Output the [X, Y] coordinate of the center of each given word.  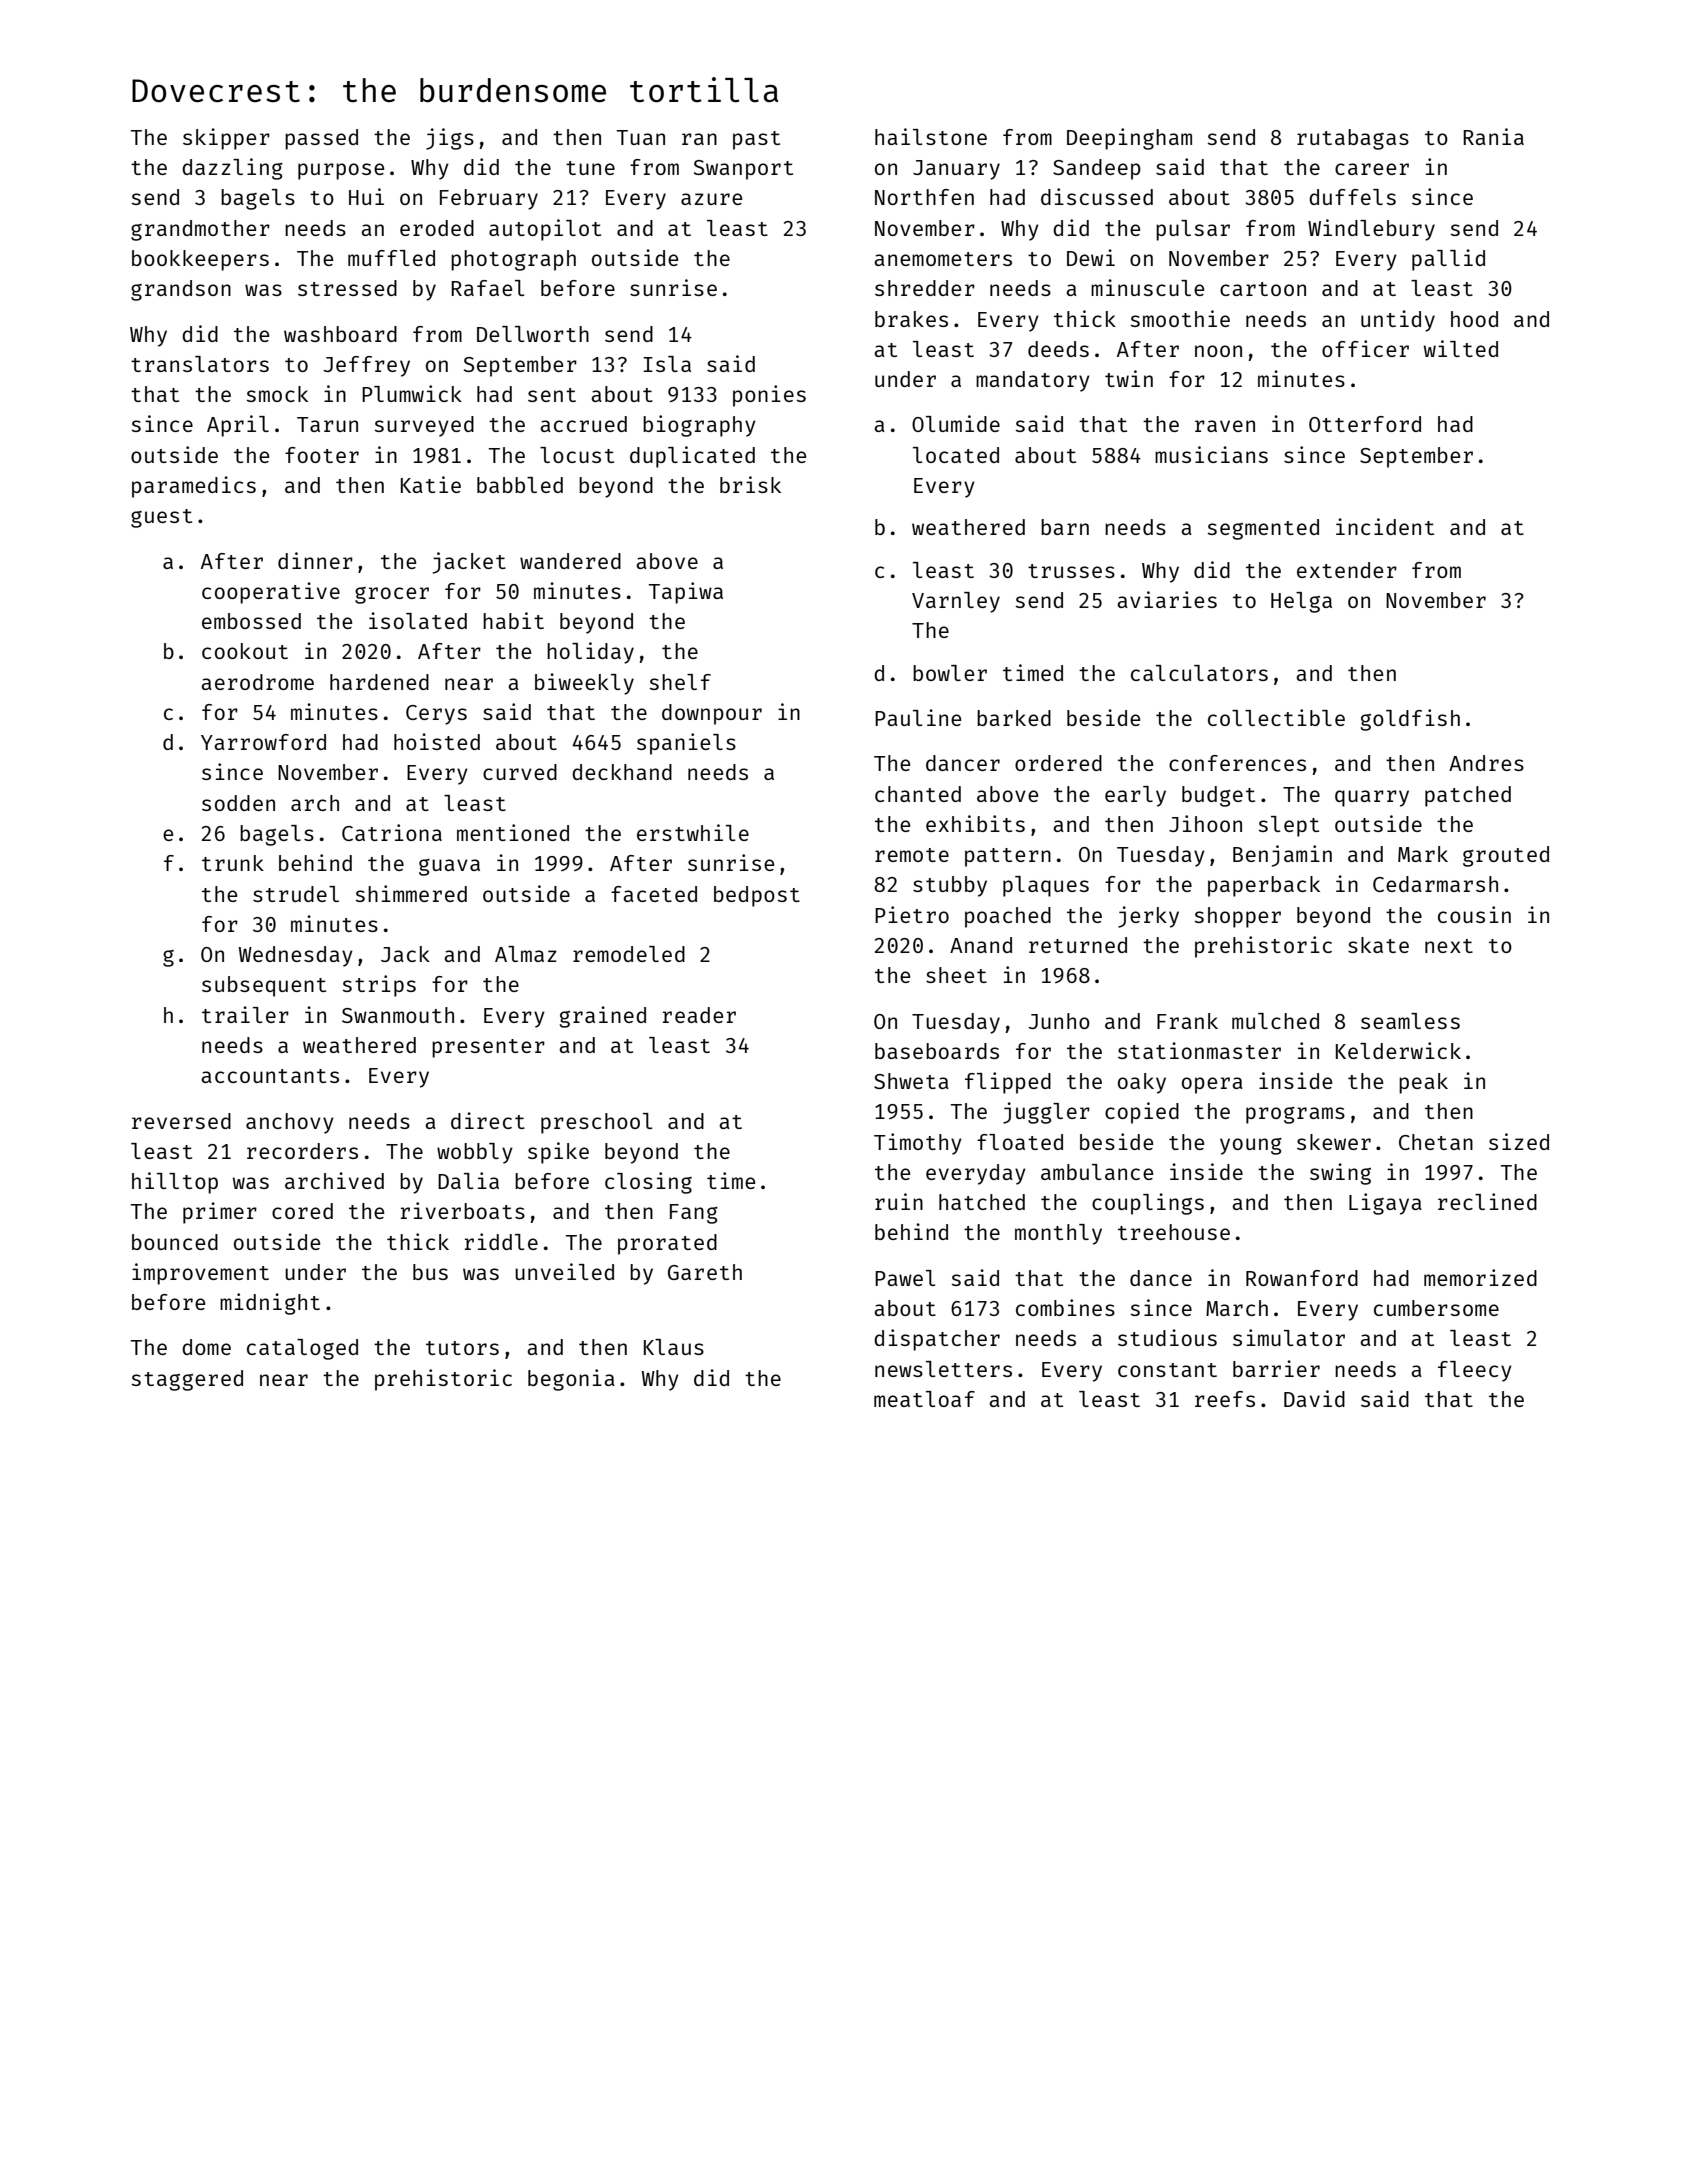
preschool [597, 1123]
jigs [450, 139]
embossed [251, 621]
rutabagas [1353, 139]
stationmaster [1199, 1050]
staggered [187, 1380]
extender [1347, 570]
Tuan [641, 137]
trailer [245, 1014]
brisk [750, 484]
